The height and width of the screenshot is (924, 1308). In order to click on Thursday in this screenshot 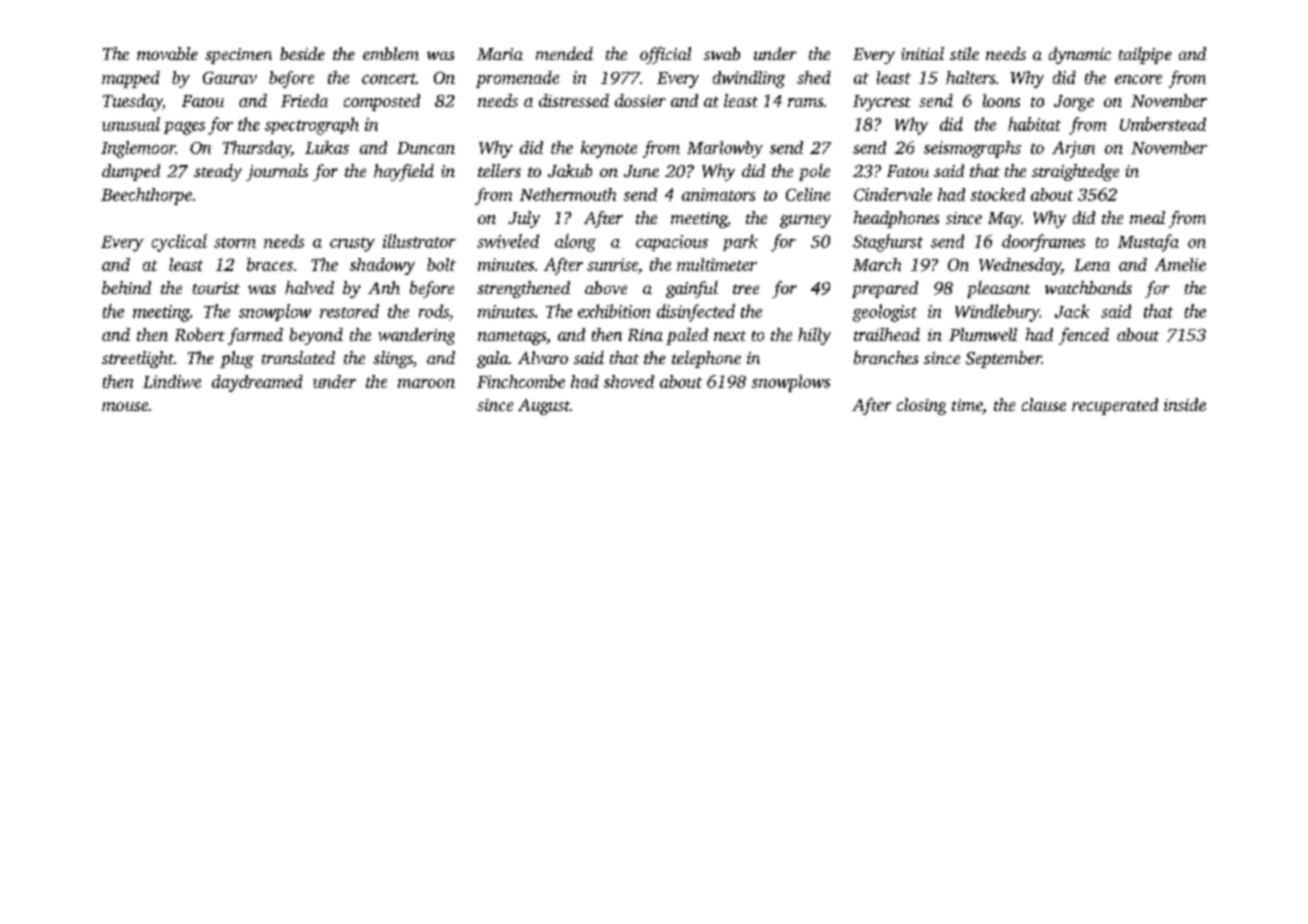, I will do `click(257, 149)`.
